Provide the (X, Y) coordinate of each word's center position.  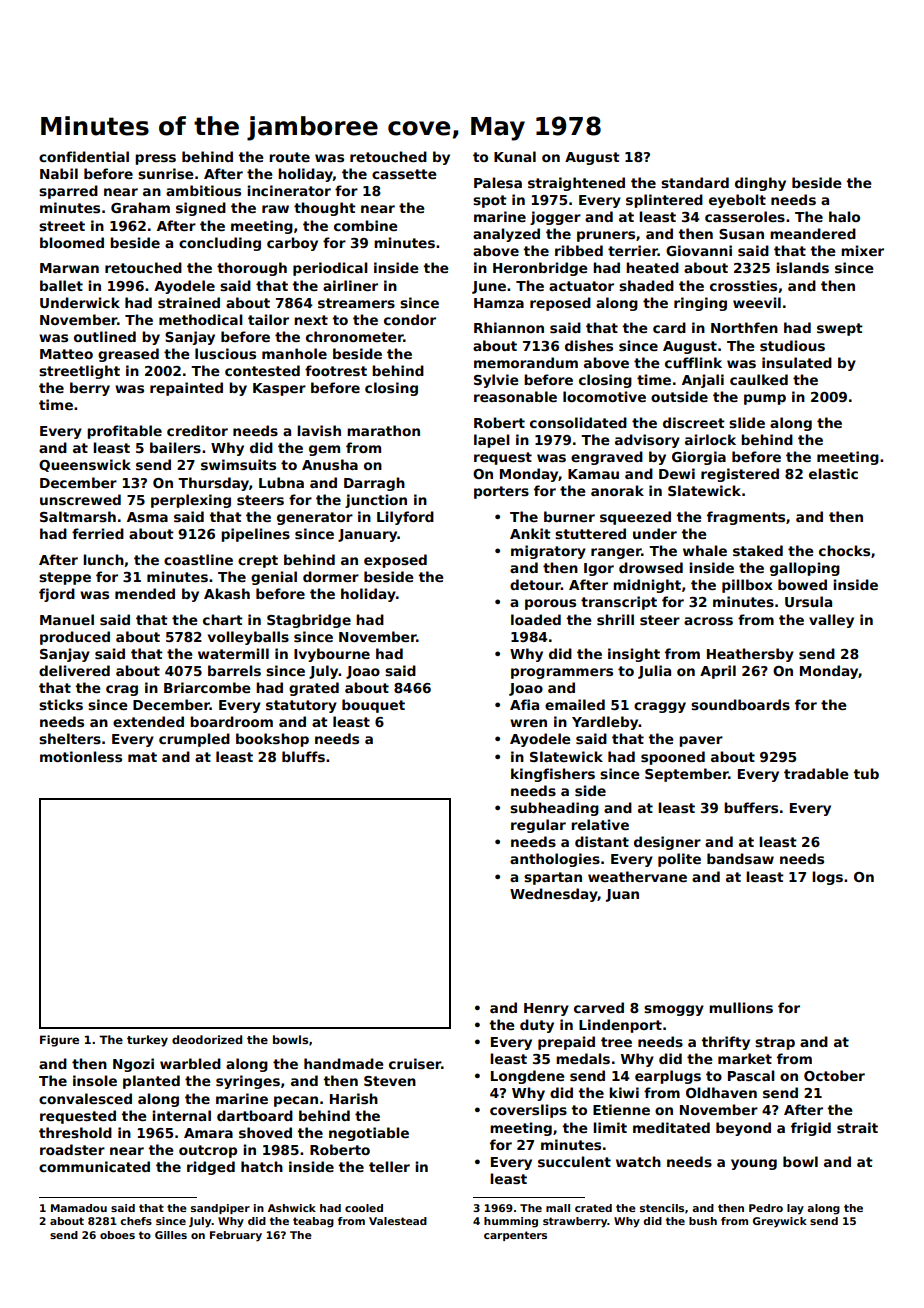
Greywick (780, 1222)
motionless (81, 756)
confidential (84, 156)
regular (538, 826)
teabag (313, 1222)
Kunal (515, 156)
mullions (741, 1007)
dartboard (255, 1115)
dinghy (760, 184)
